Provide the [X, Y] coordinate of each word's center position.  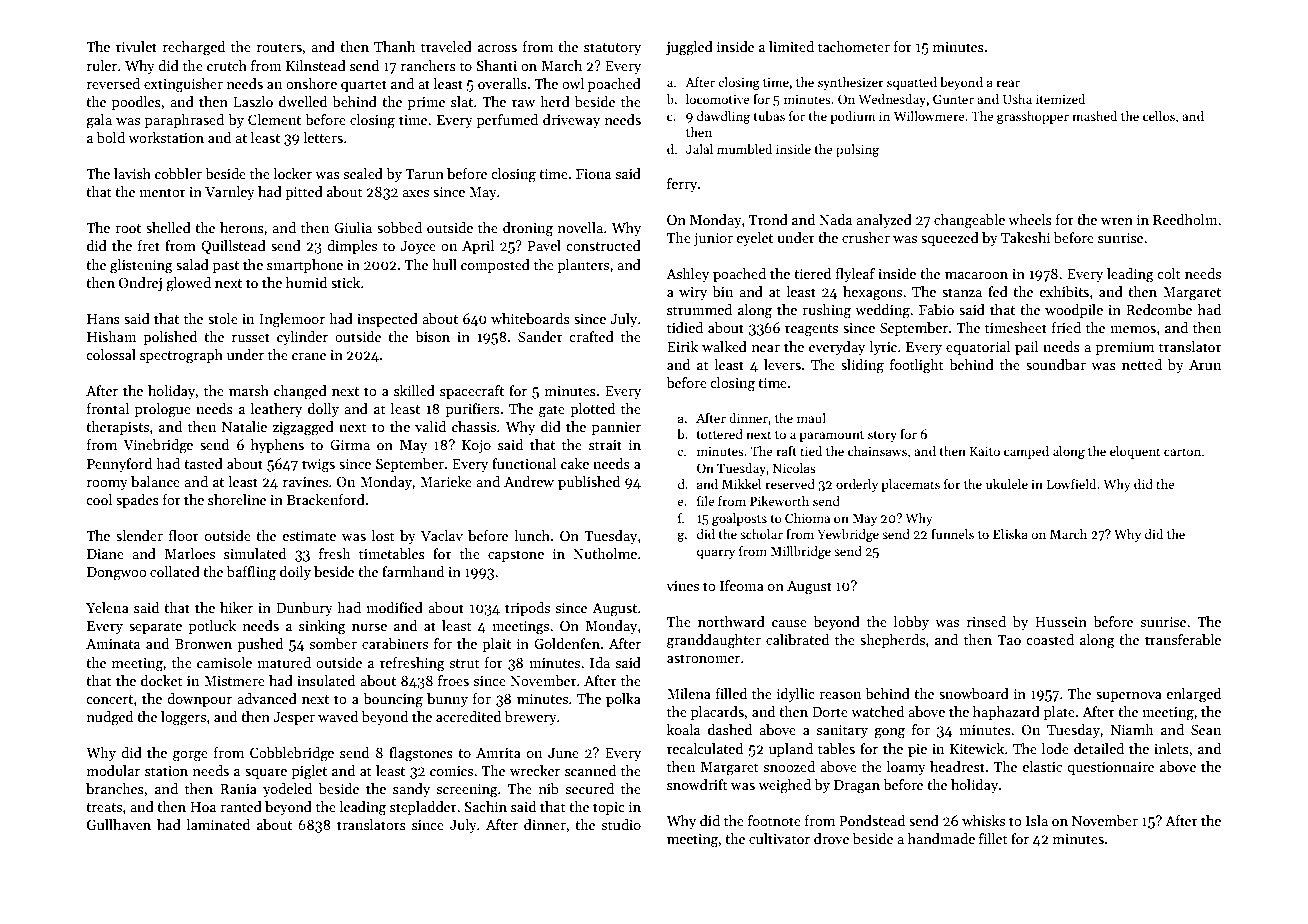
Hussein [1061, 622]
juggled [689, 48]
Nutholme [605, 553]
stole [223, 318]
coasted [1050, 639]
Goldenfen [567, 643]
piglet [309, 772]
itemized [1060, 99]
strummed [699, 309]
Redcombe [1159, 309]
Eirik [682, 346]
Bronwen [203, 644]
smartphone [305, 266]
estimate [309, 536]
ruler [102, 65]
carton [1182, 452]
